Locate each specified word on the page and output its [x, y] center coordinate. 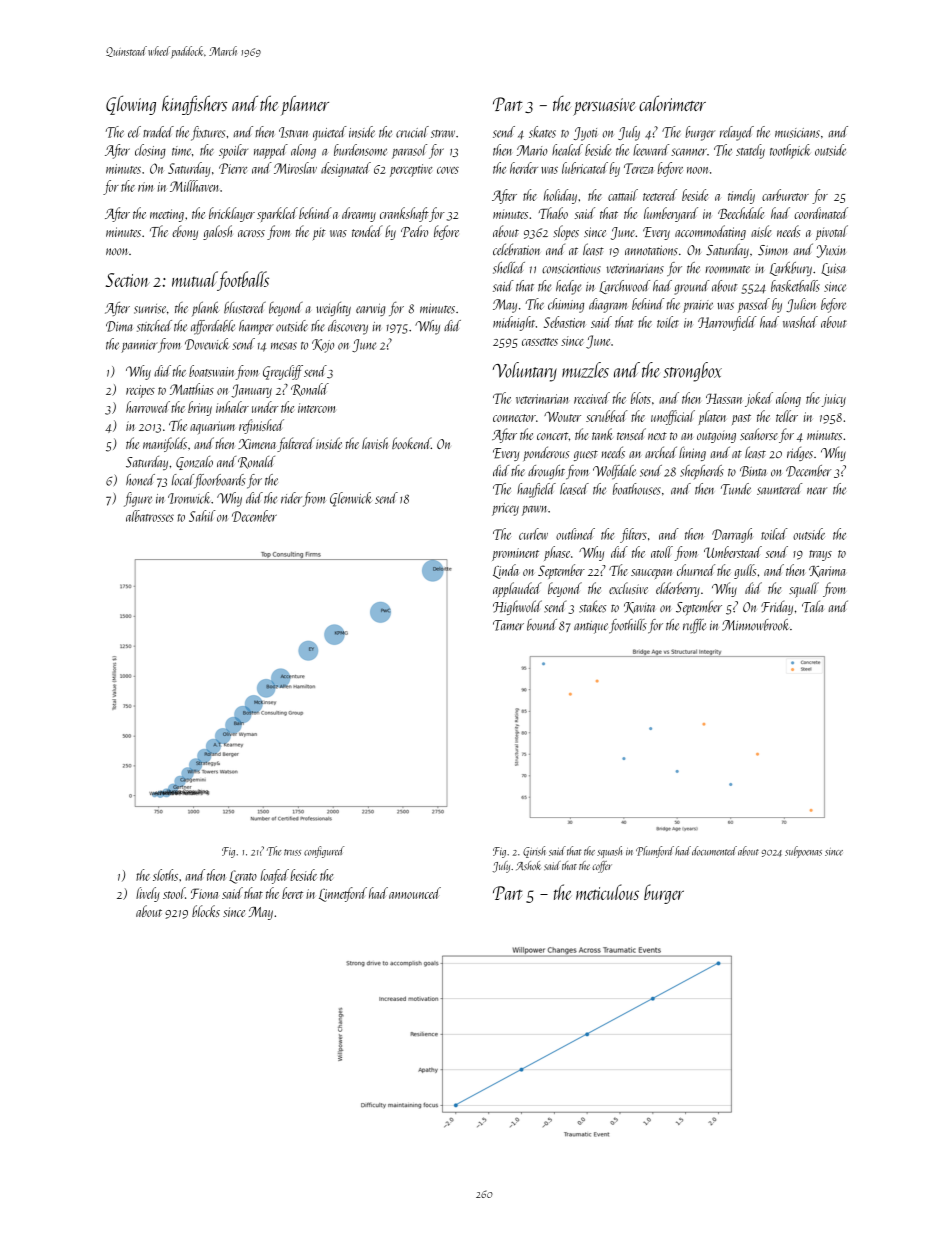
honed [140, 480]
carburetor [785, 195]
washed [800, 322]
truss [292, 852]
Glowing [131, 105]
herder [524, 168]
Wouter [562, 416]
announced [415, 893]
